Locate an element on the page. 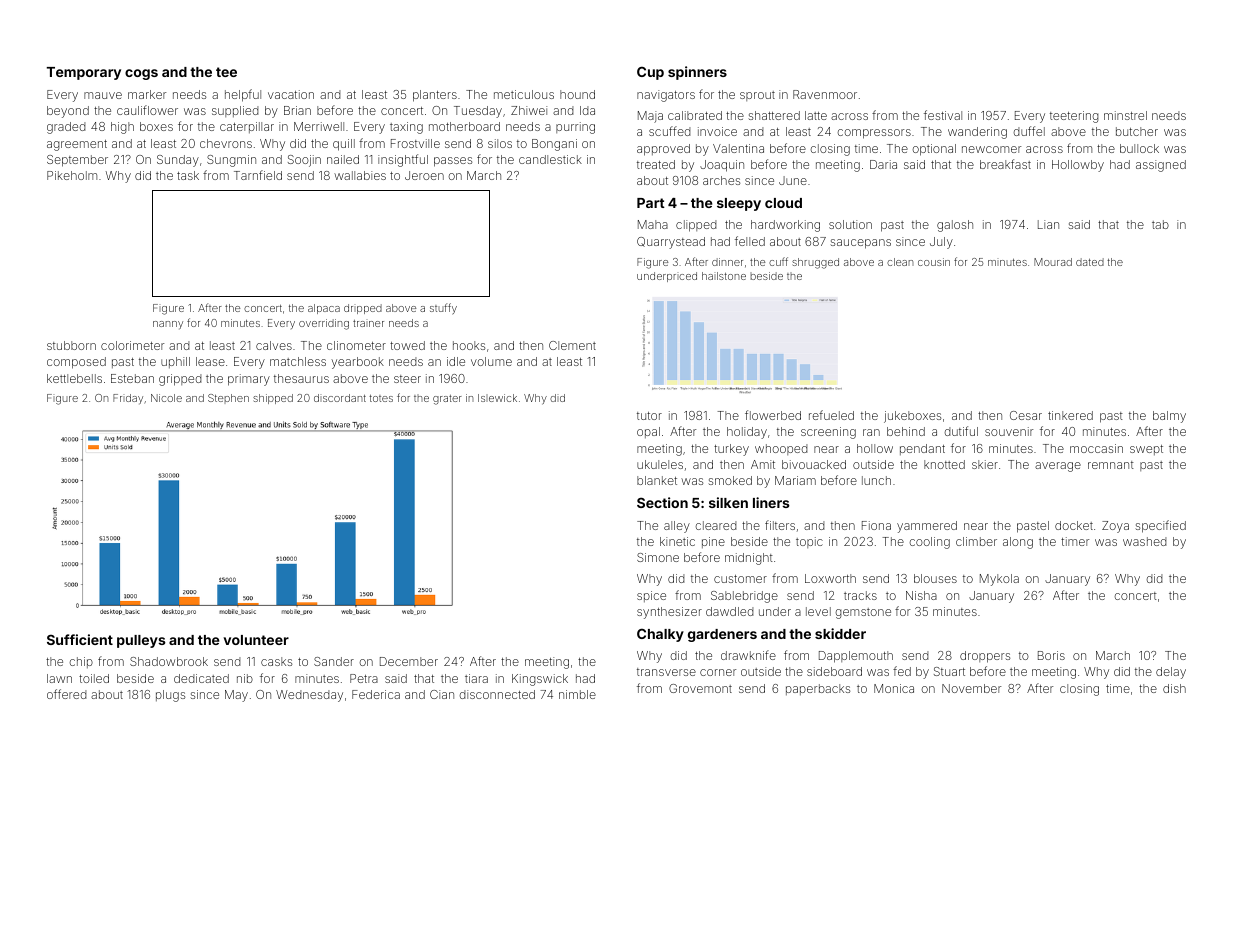 Image resolution: width=1233 pixels, height=952 pixels. Zhiwei is located at coordinates (529, 110).
